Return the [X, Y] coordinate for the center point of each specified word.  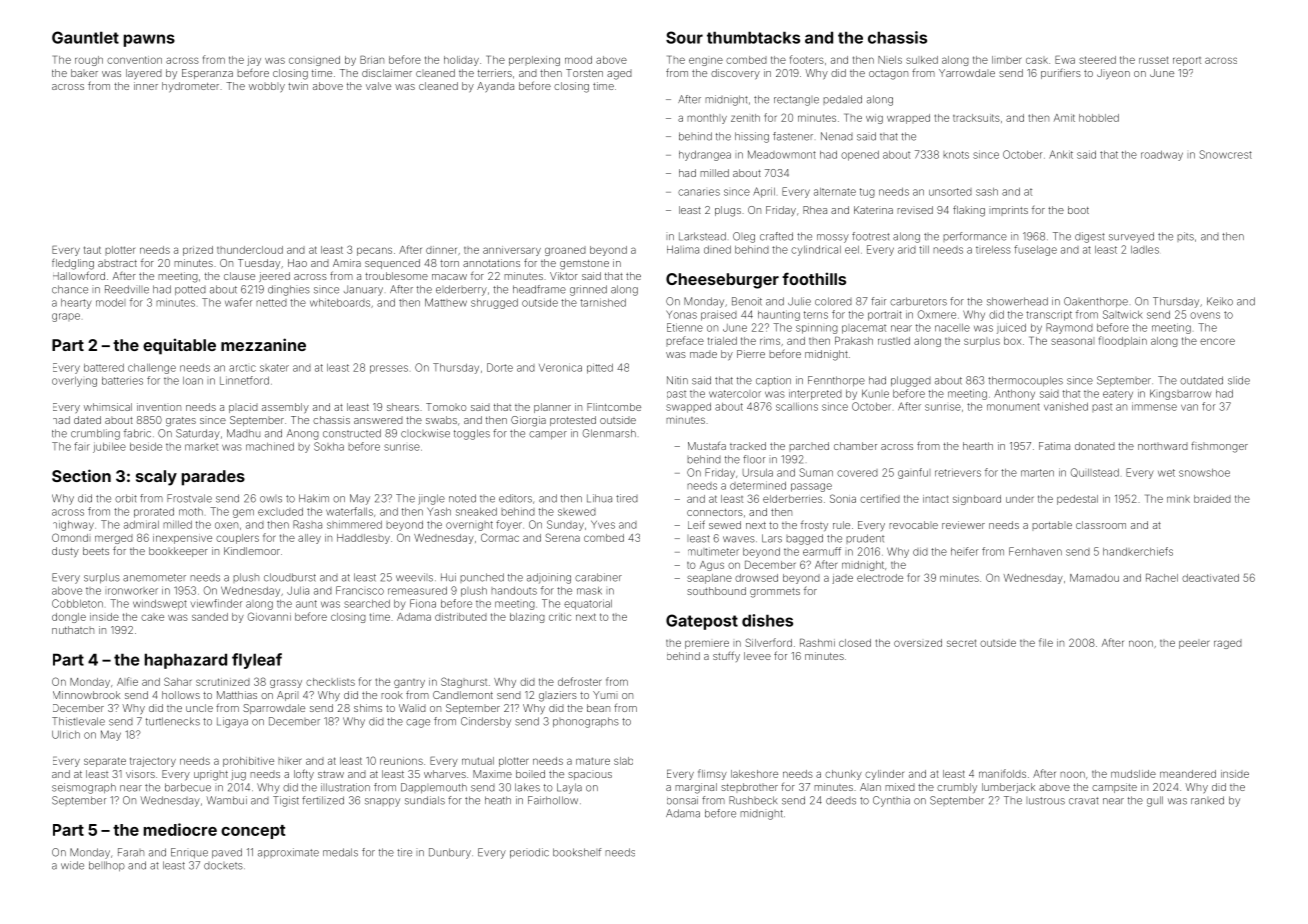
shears [403, 407]
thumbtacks [753, 37]
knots [956, 155]
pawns [149, 40]
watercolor [735, 394]
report [1187, 61]
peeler [1194, 644]
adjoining [549, 578]
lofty [304, 774]
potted [190, 290]
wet [1166, 473]
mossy [833, 238]
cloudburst [290, 577]
